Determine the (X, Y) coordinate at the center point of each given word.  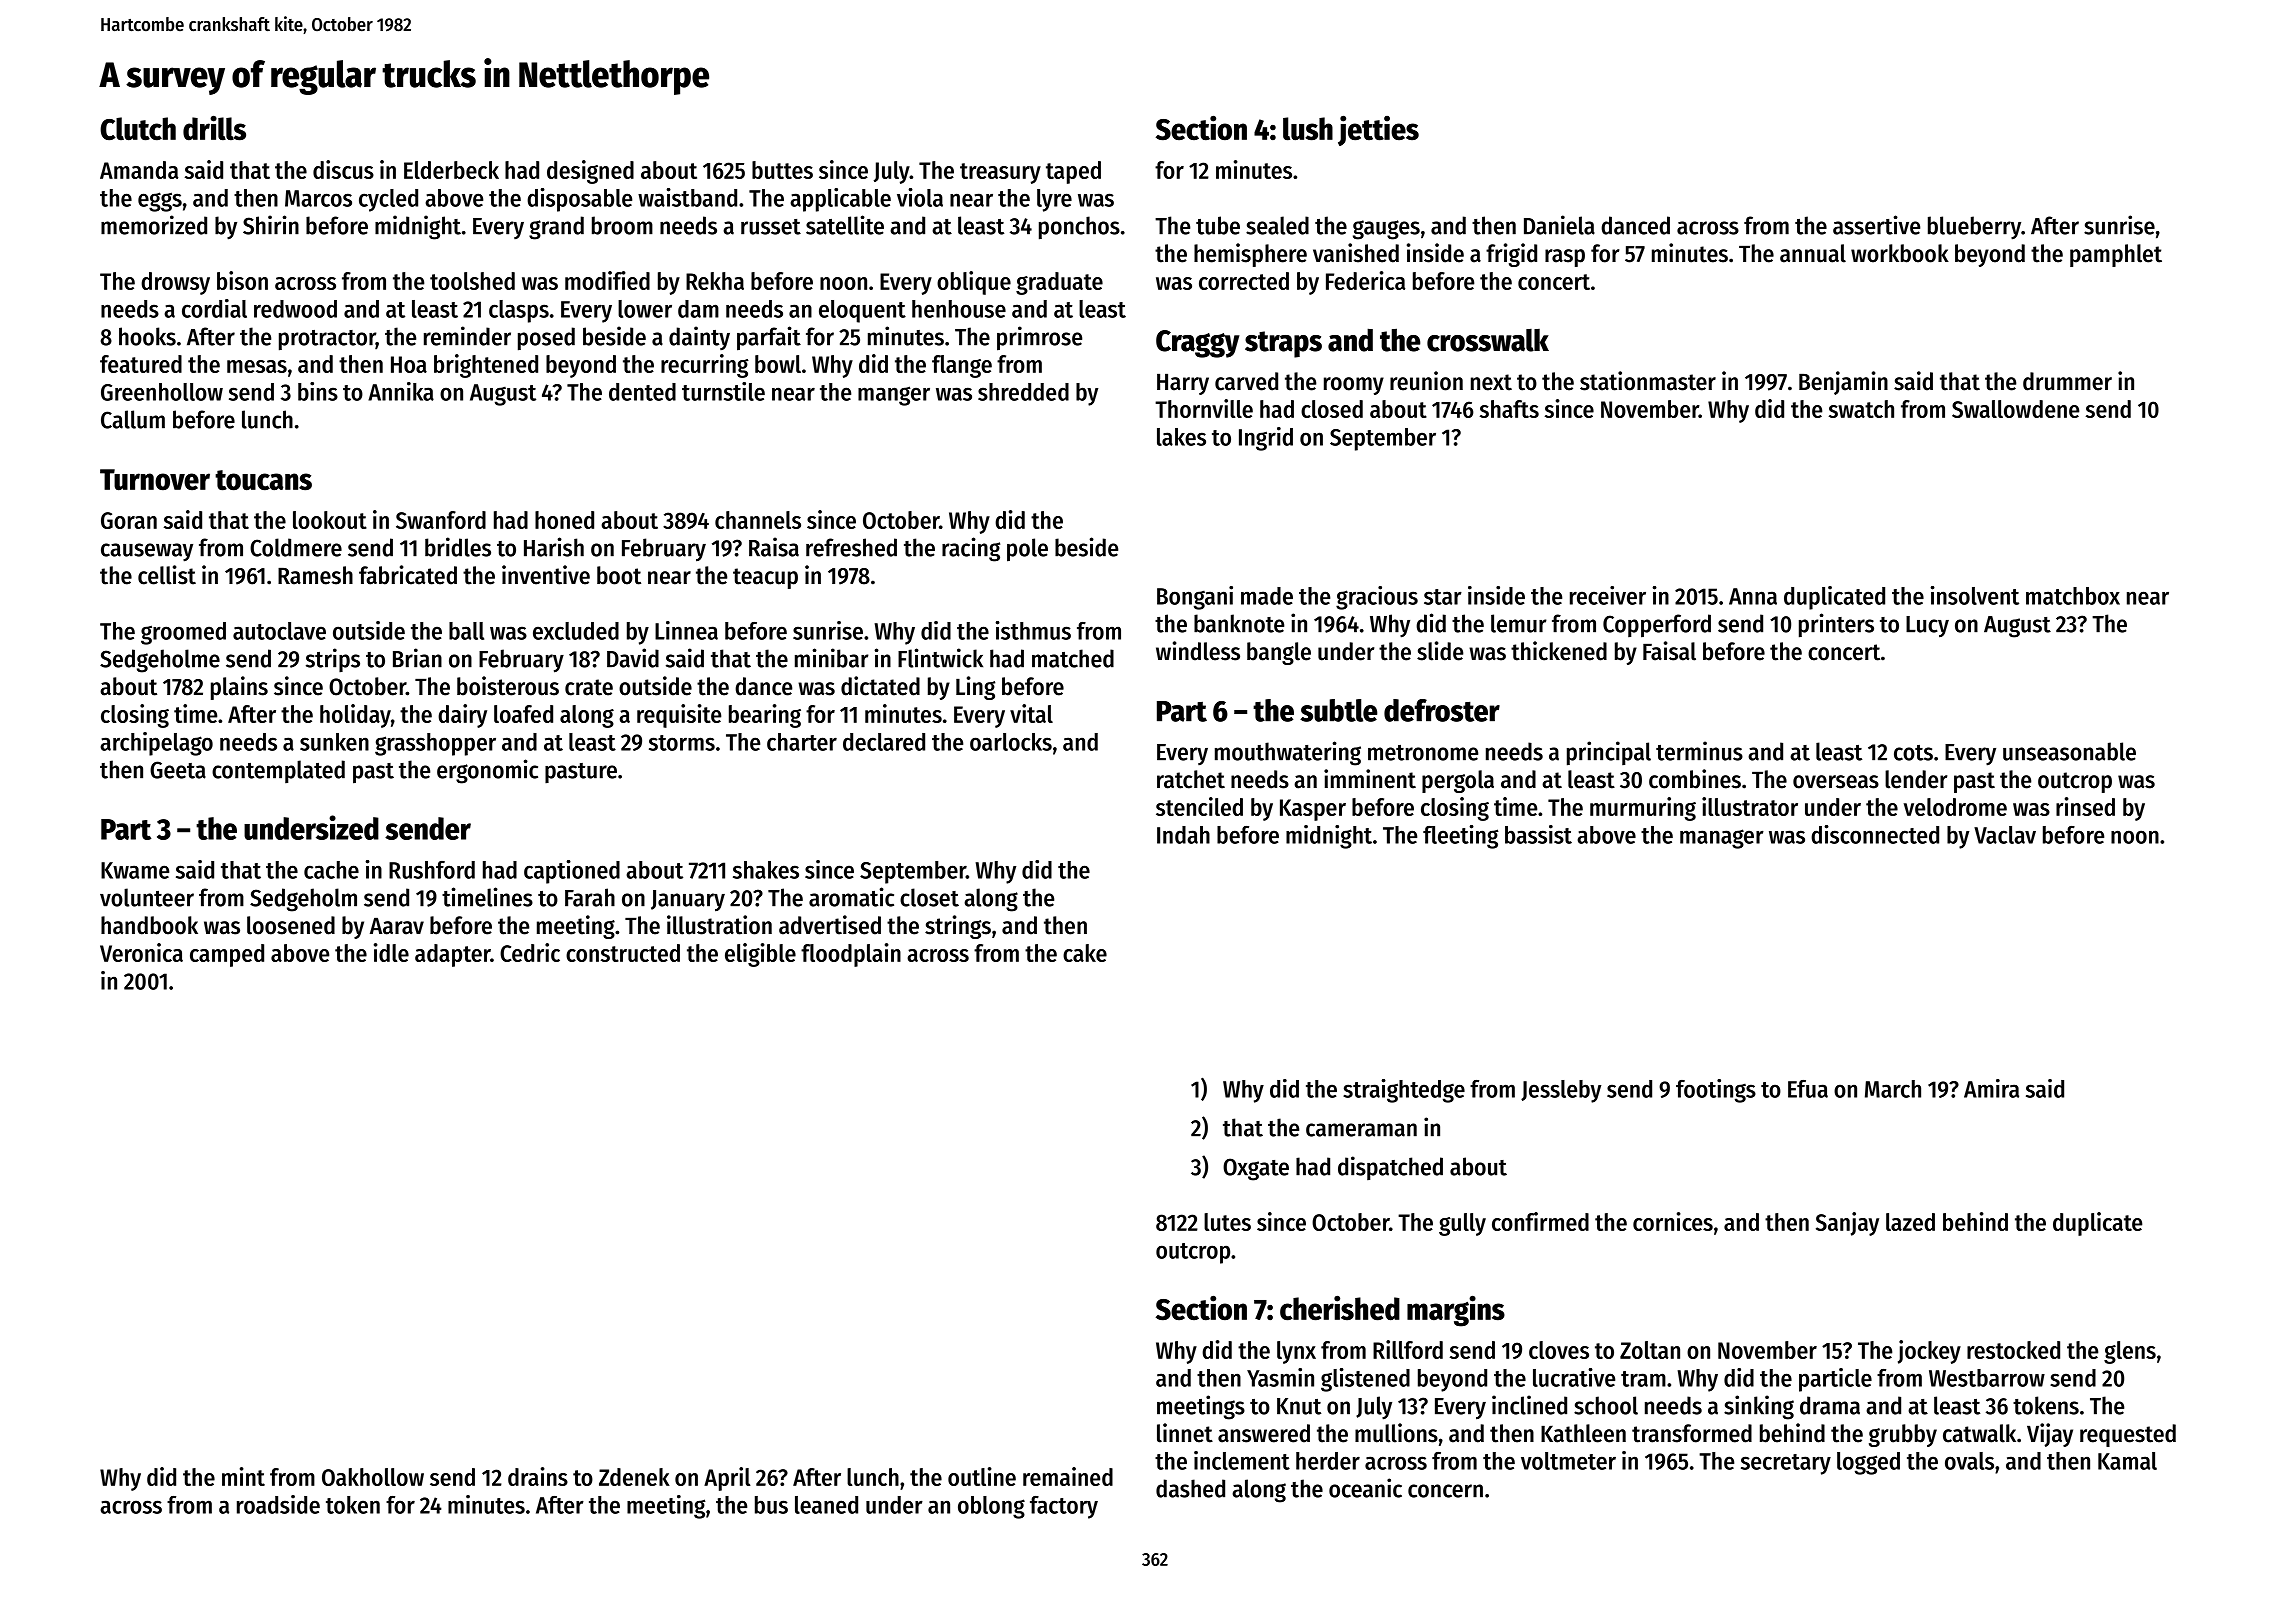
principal (1609, 753)
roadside (278, 1504)
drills (214, 128)
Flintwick (940, 658)
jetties (1378, 131)
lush (1308, 129)
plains (239, 688)
